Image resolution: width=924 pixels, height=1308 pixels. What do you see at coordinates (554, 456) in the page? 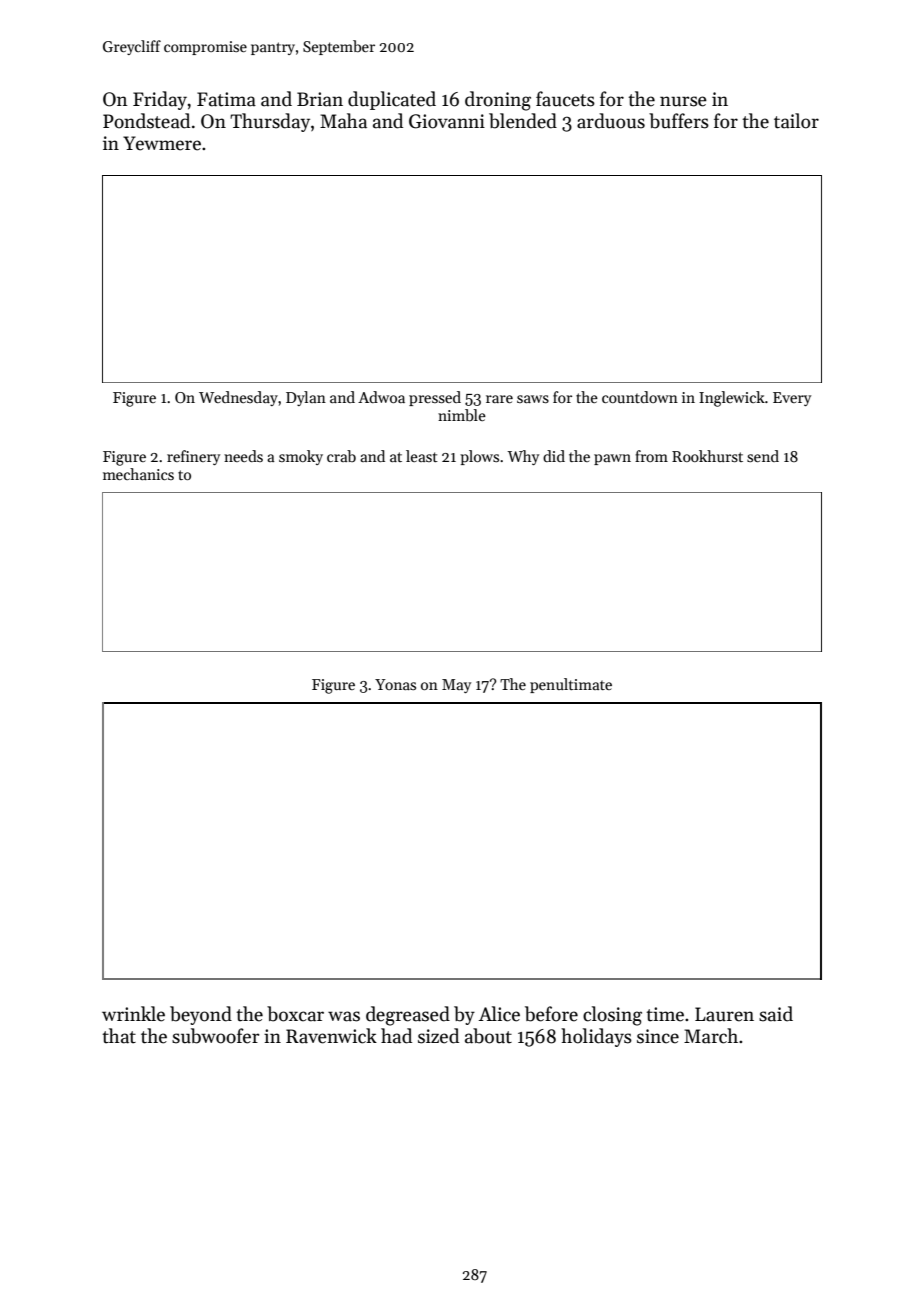
I see `did` at bounding box center [554, 456].
